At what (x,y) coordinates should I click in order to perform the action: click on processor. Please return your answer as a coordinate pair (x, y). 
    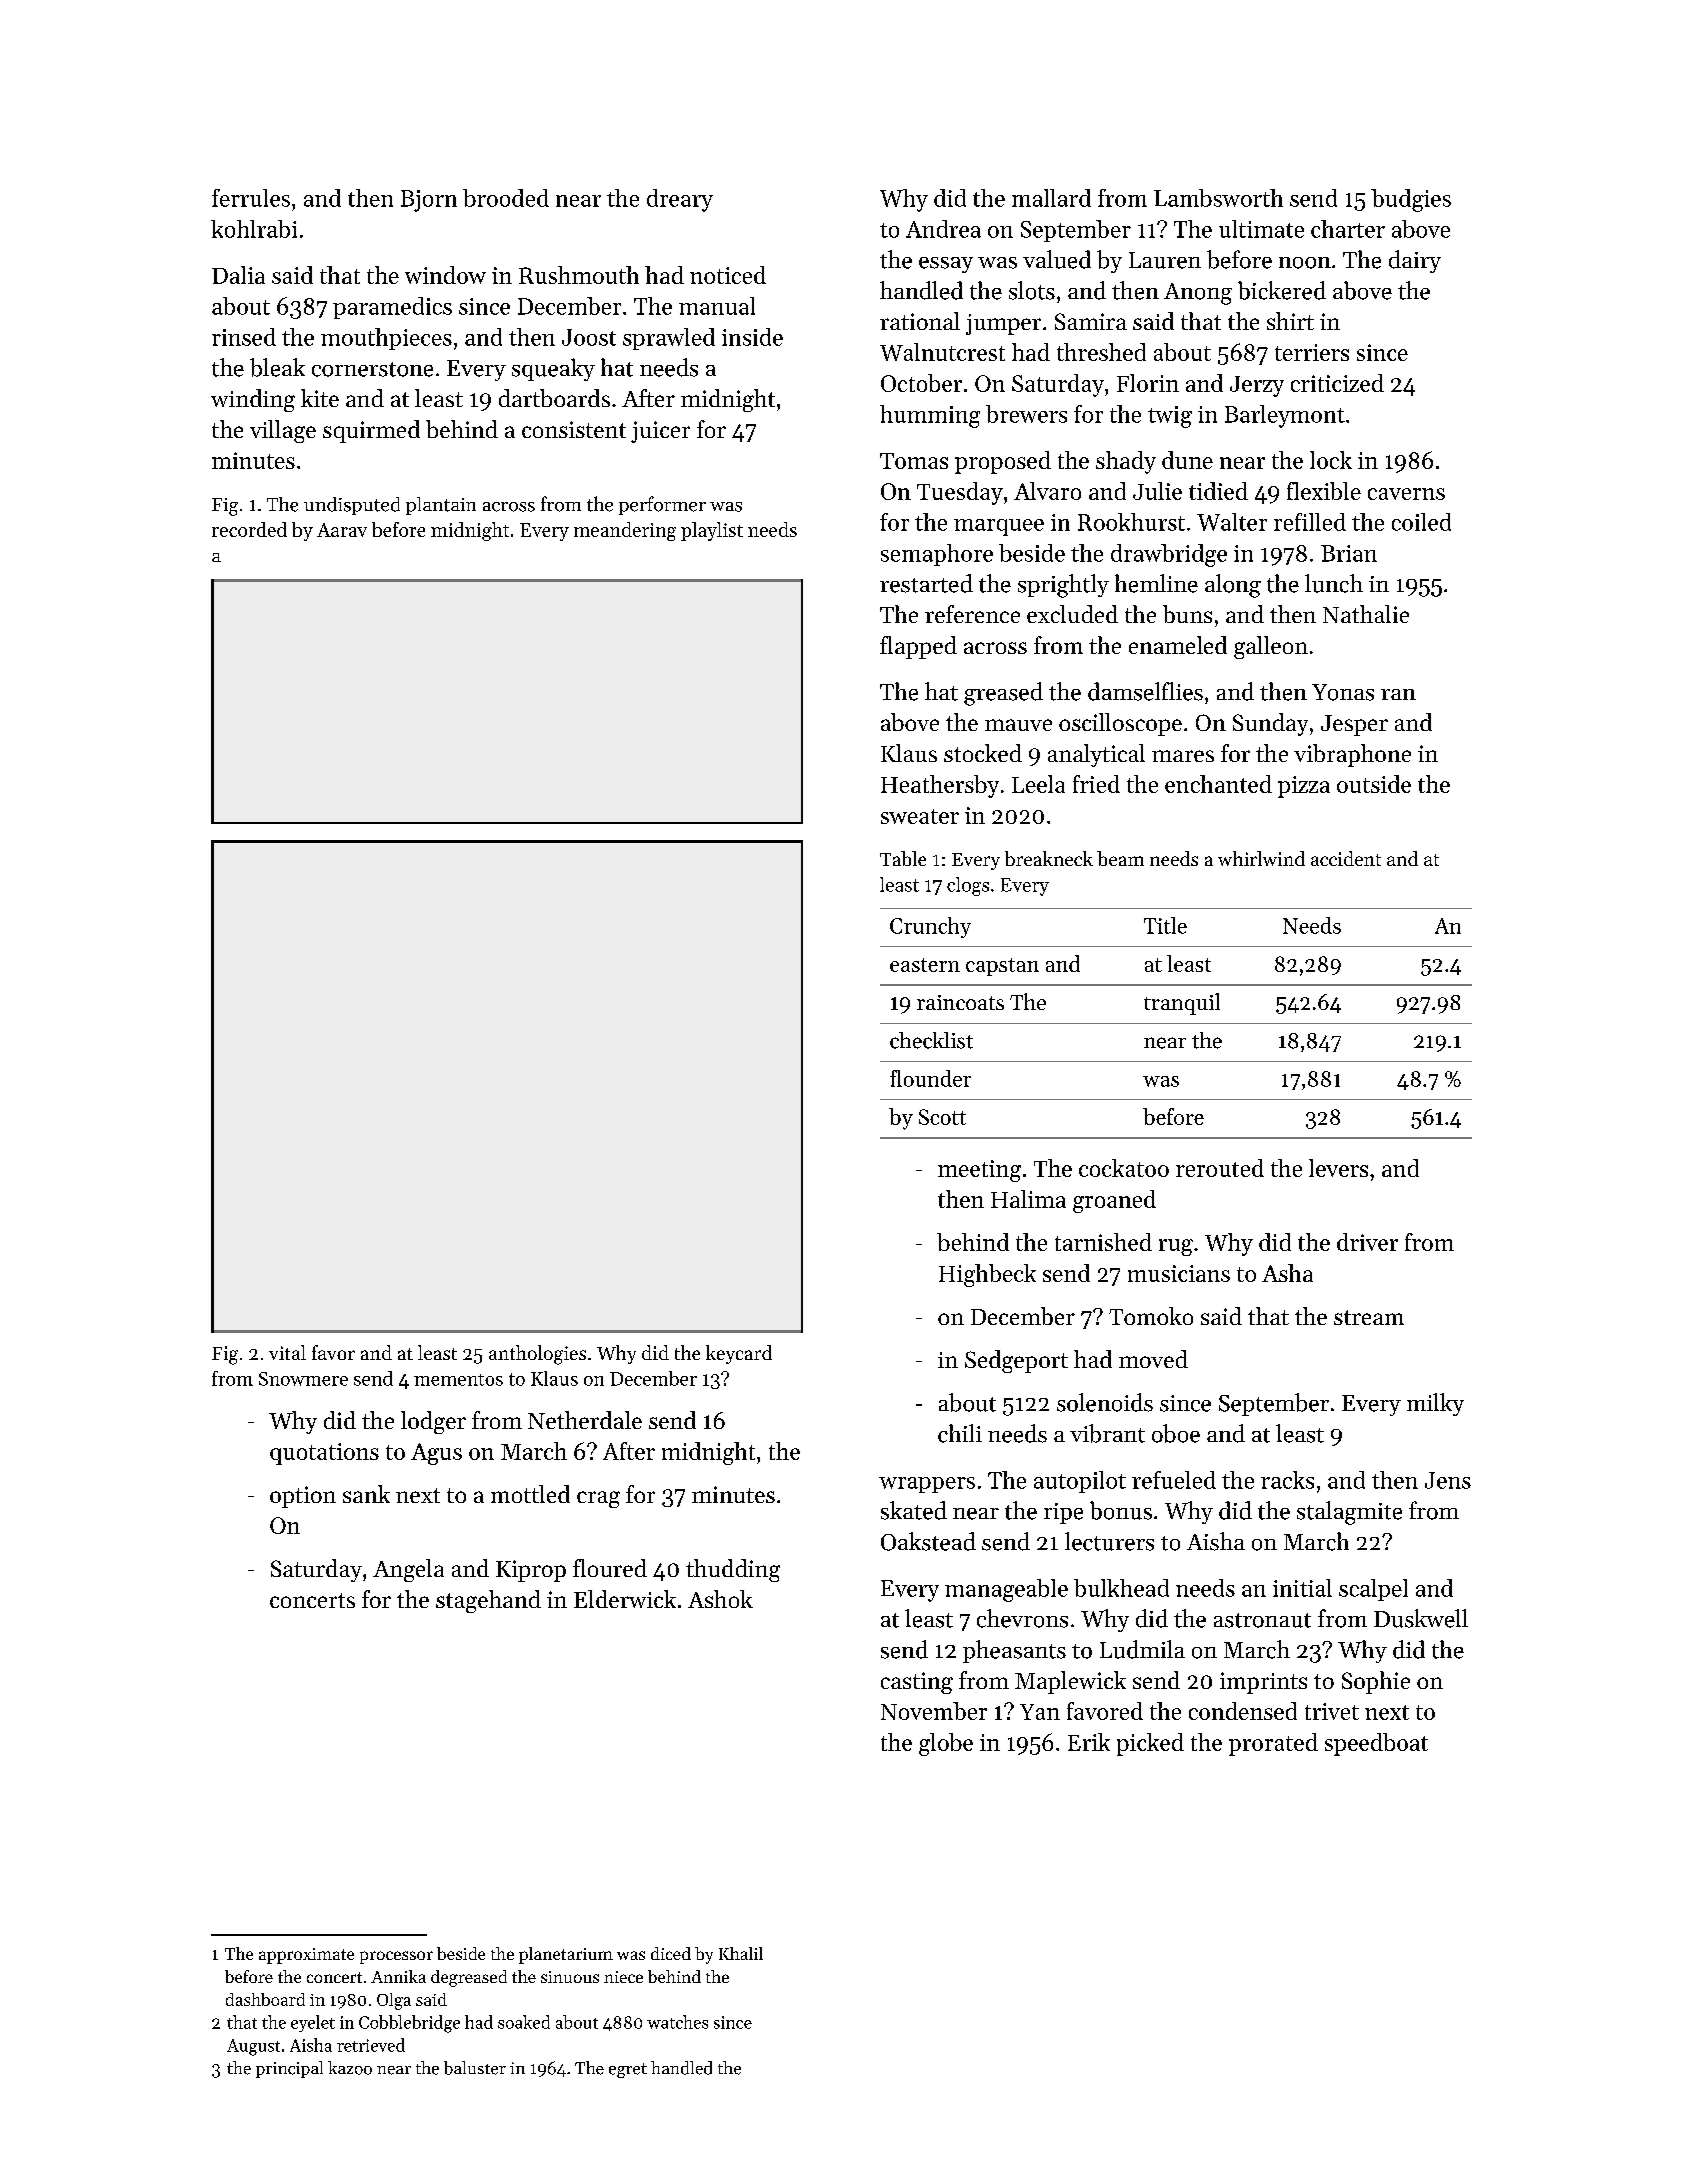
    Looking at the image, I should click on (396, 1957).
